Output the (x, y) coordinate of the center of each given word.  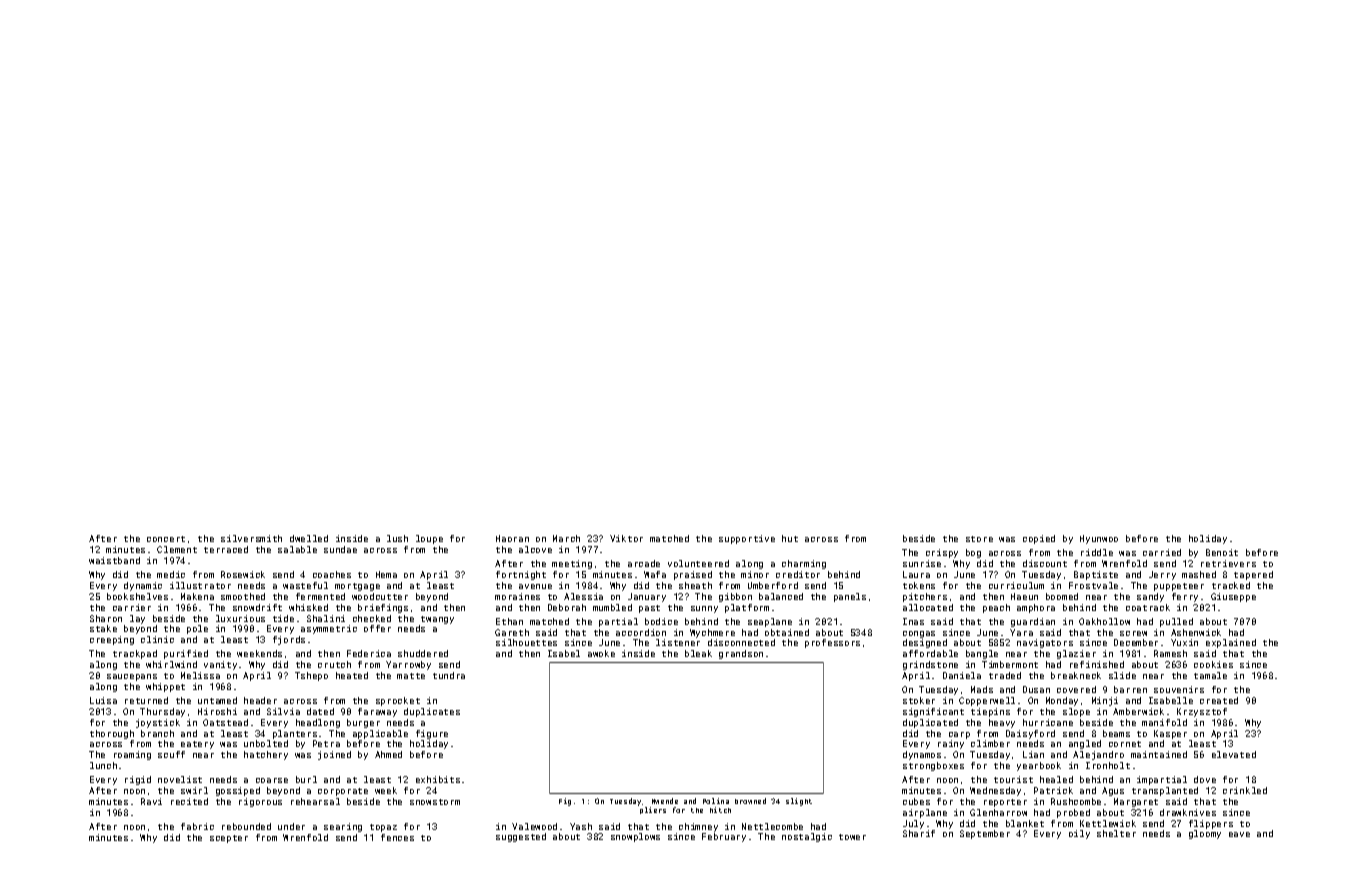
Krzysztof (1202, 712)
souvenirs (1179, 689)
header (260, 700)
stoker (919, 700)
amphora (1036, 608)
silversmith (251, 538)
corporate (343, 792)
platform (747, 608)
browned (750, 801)
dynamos (922, 755)
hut (790, 538)
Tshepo (311, 676)
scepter (229, 839)
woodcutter (380, 596)
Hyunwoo (1099, 539)
